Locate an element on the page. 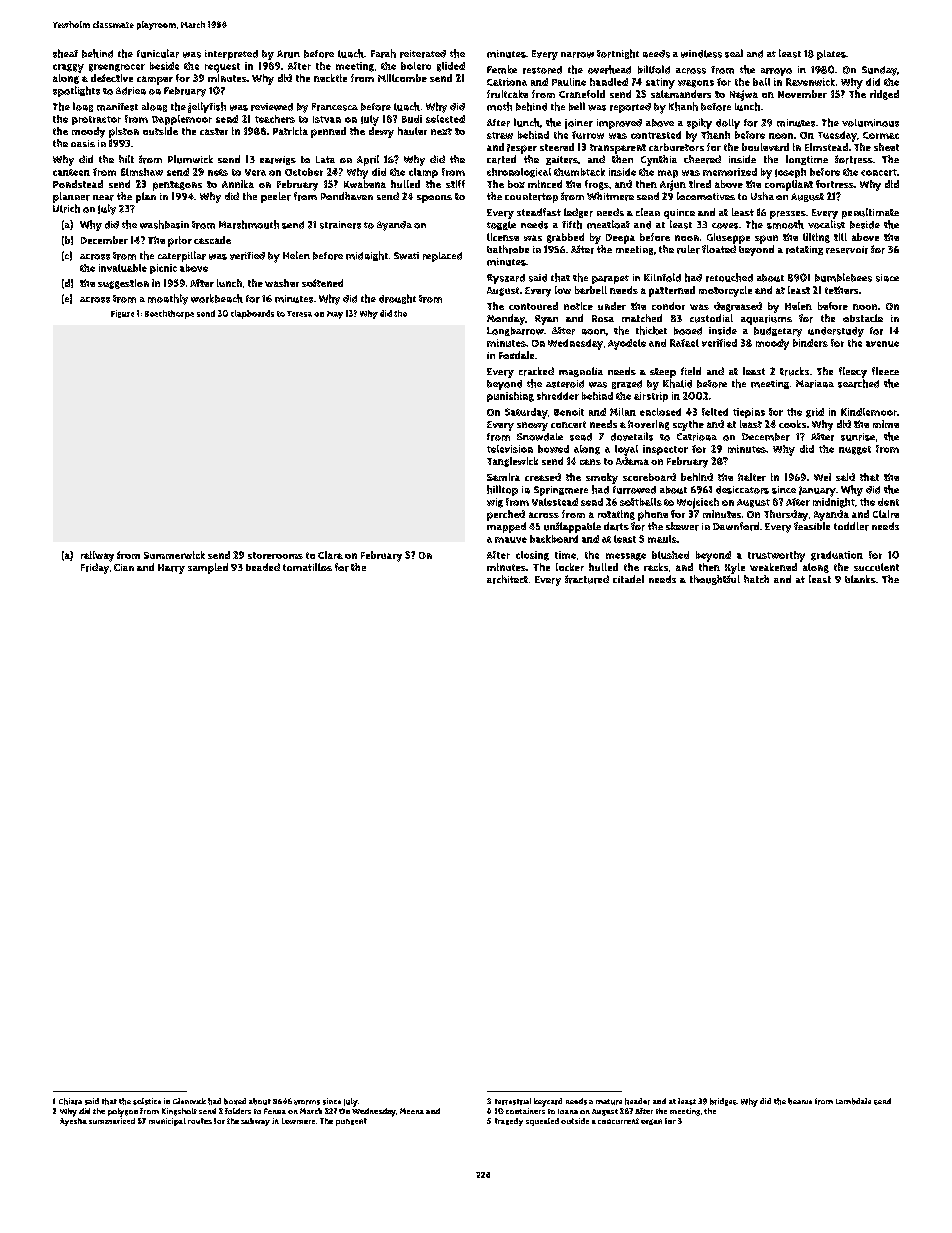 This image has width=952, height=1233. solstice is located at coordinates (147, 1101).
